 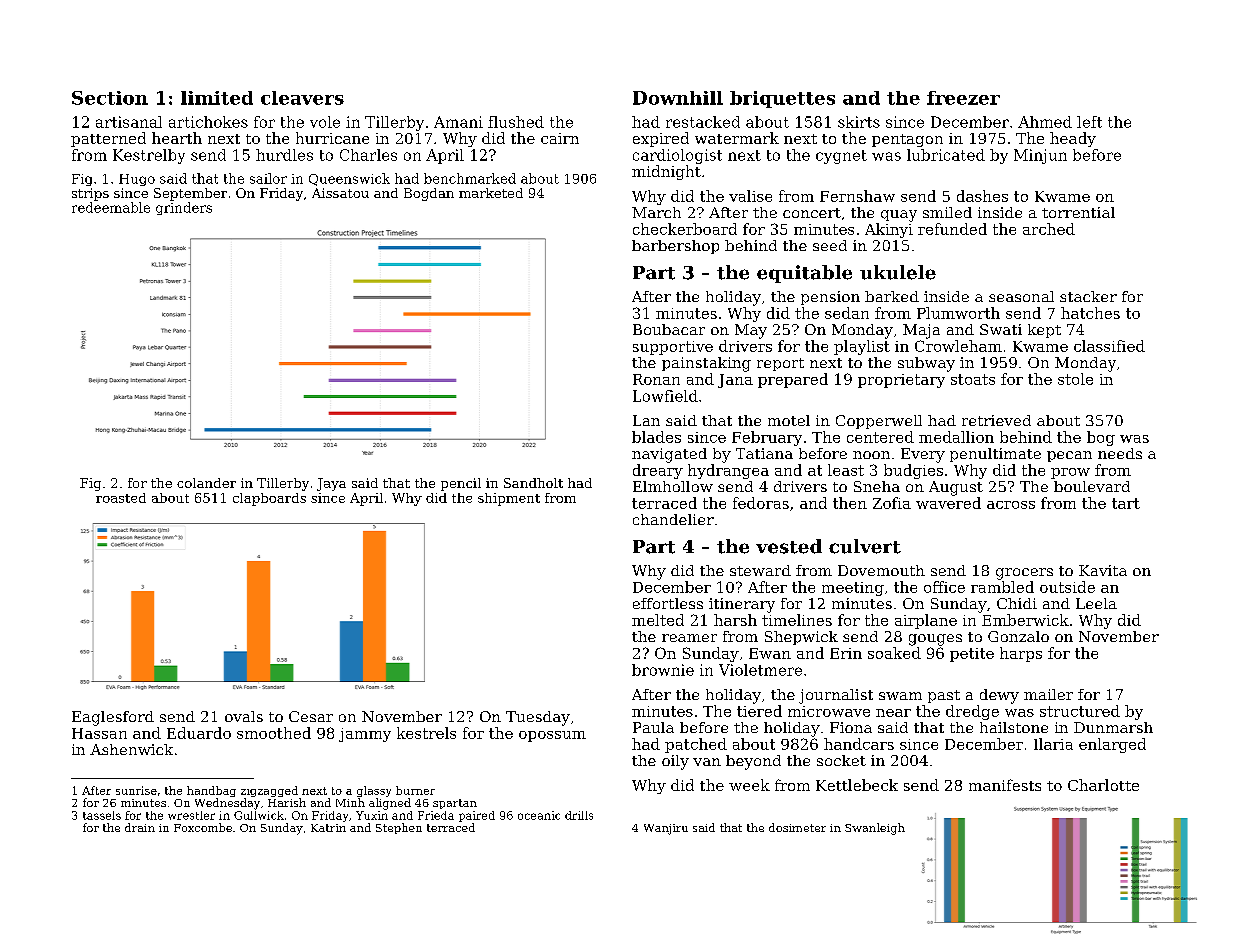 I want to click on Leela, so click(x=1096, y=603).
